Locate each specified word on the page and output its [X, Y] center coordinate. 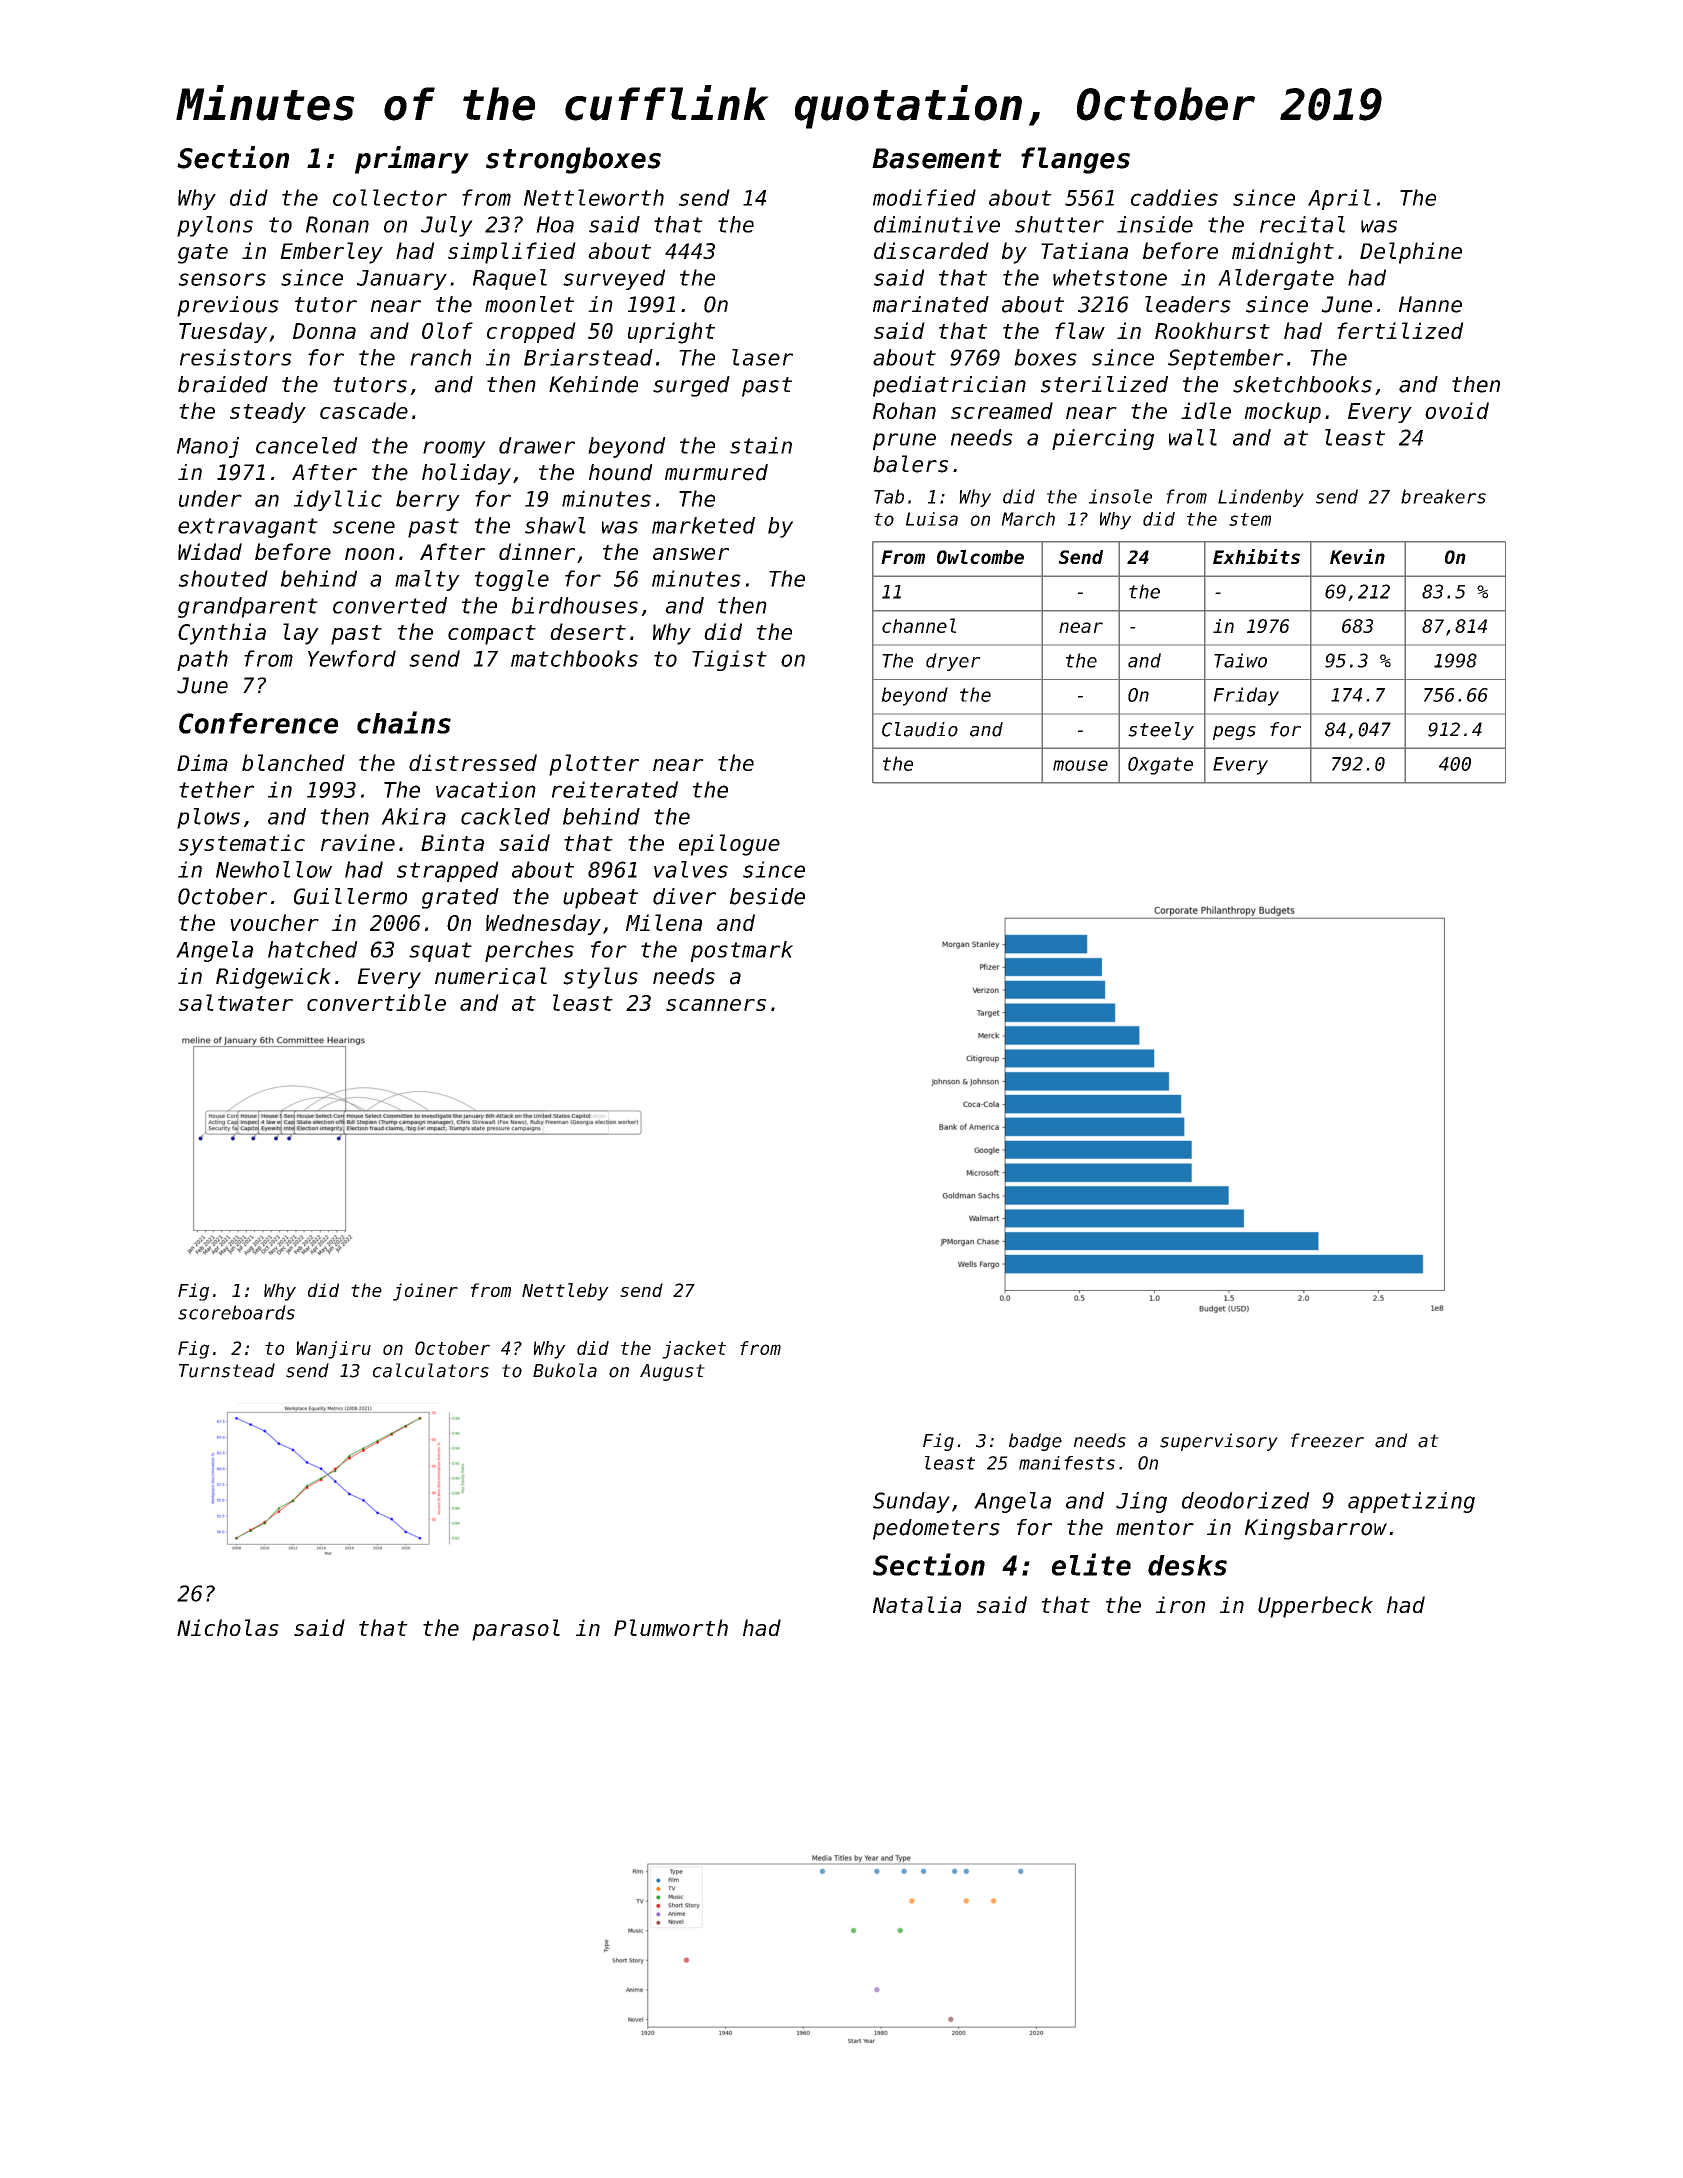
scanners [716, 1005]
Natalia [917, 1604]
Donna [324, 331]
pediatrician [949, 386]
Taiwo [1240, 660]
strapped [448, 871]
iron [1180, 1604]
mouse [1080, 765]
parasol [516, 1630]
